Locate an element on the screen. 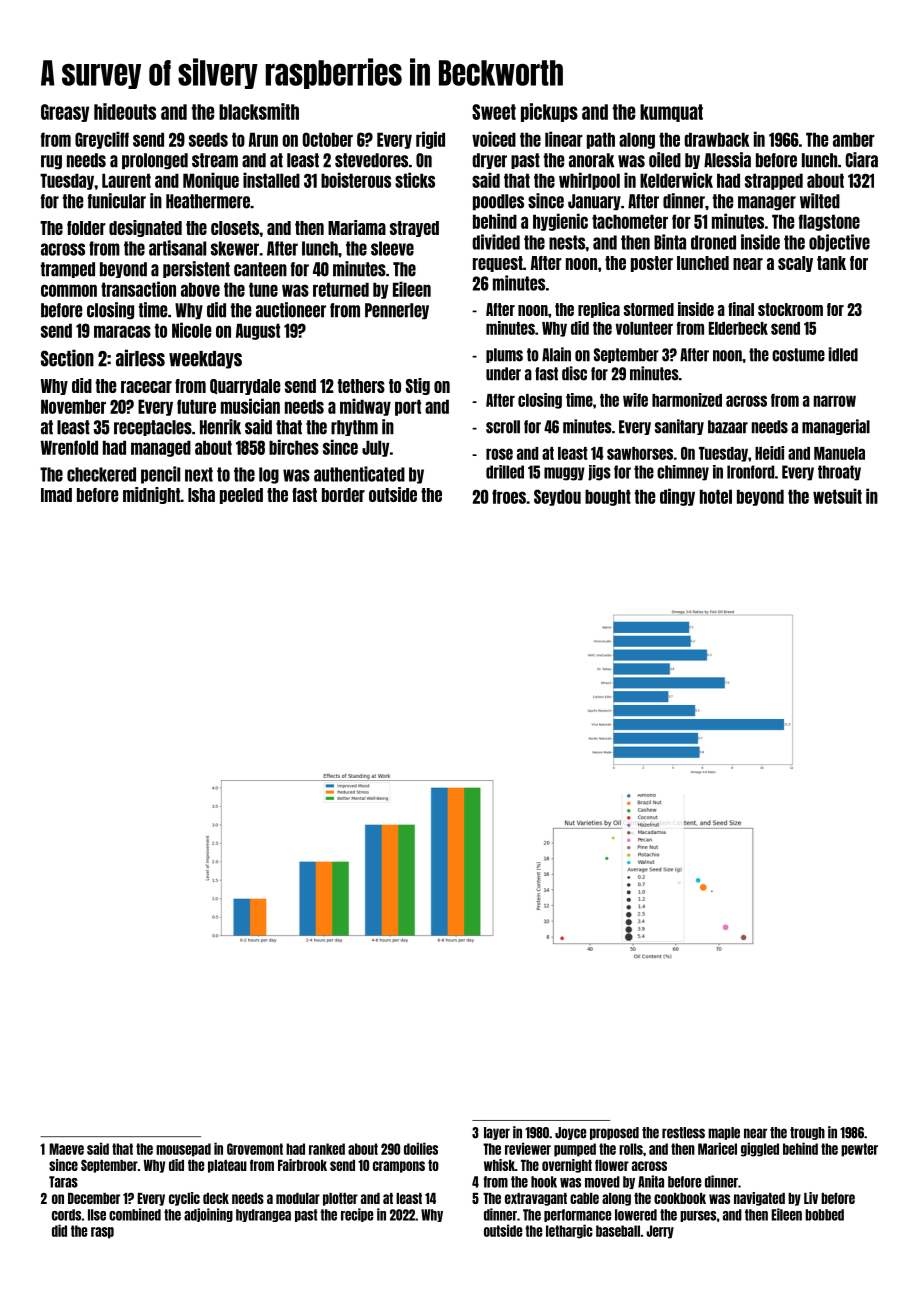 The width and height of the screenshot is (924, 1308). Grovemont is located at coordinates (255, 1149).
